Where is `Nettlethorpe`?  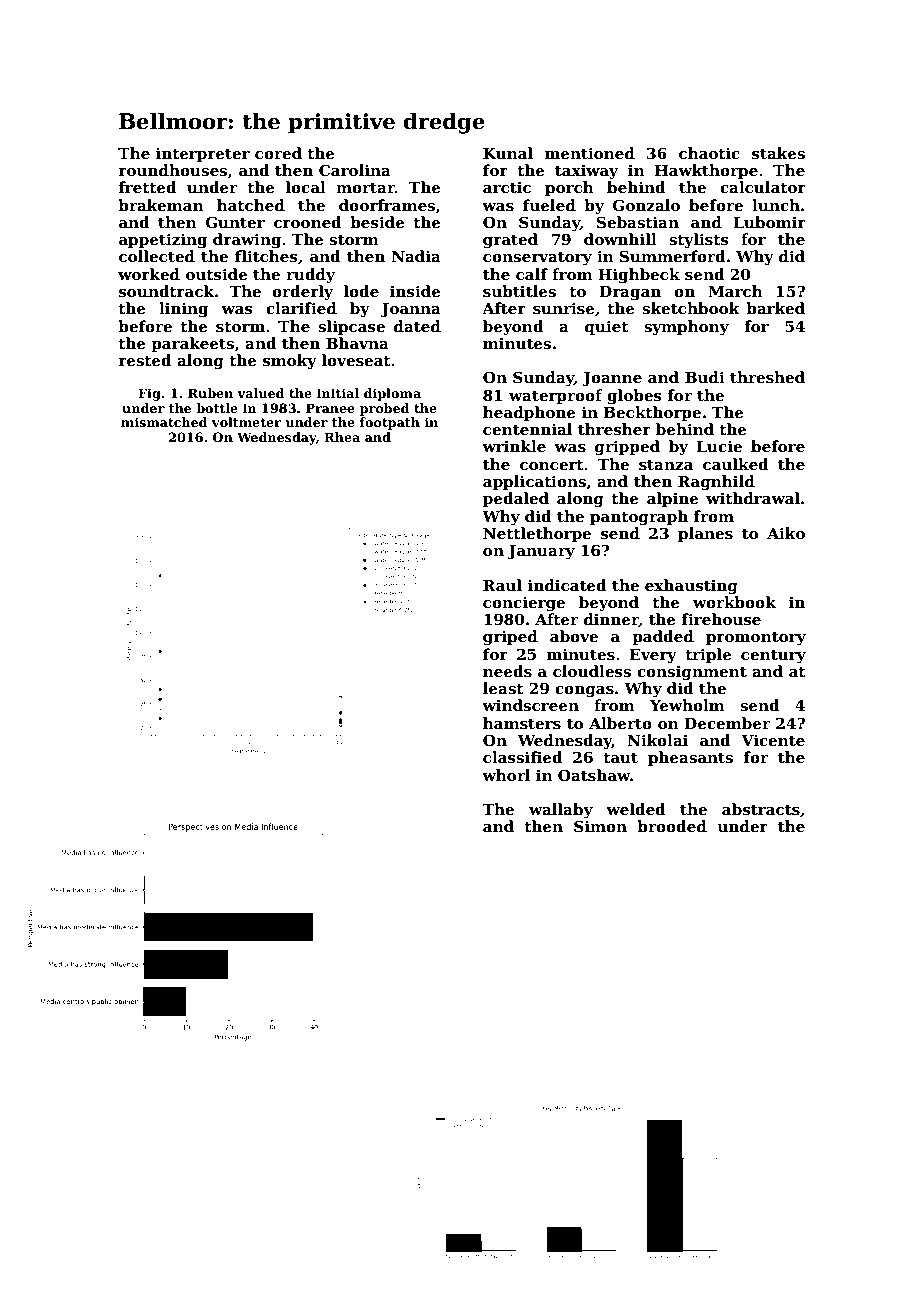
Nettlethorpe is located at coordinates (537, 534).
